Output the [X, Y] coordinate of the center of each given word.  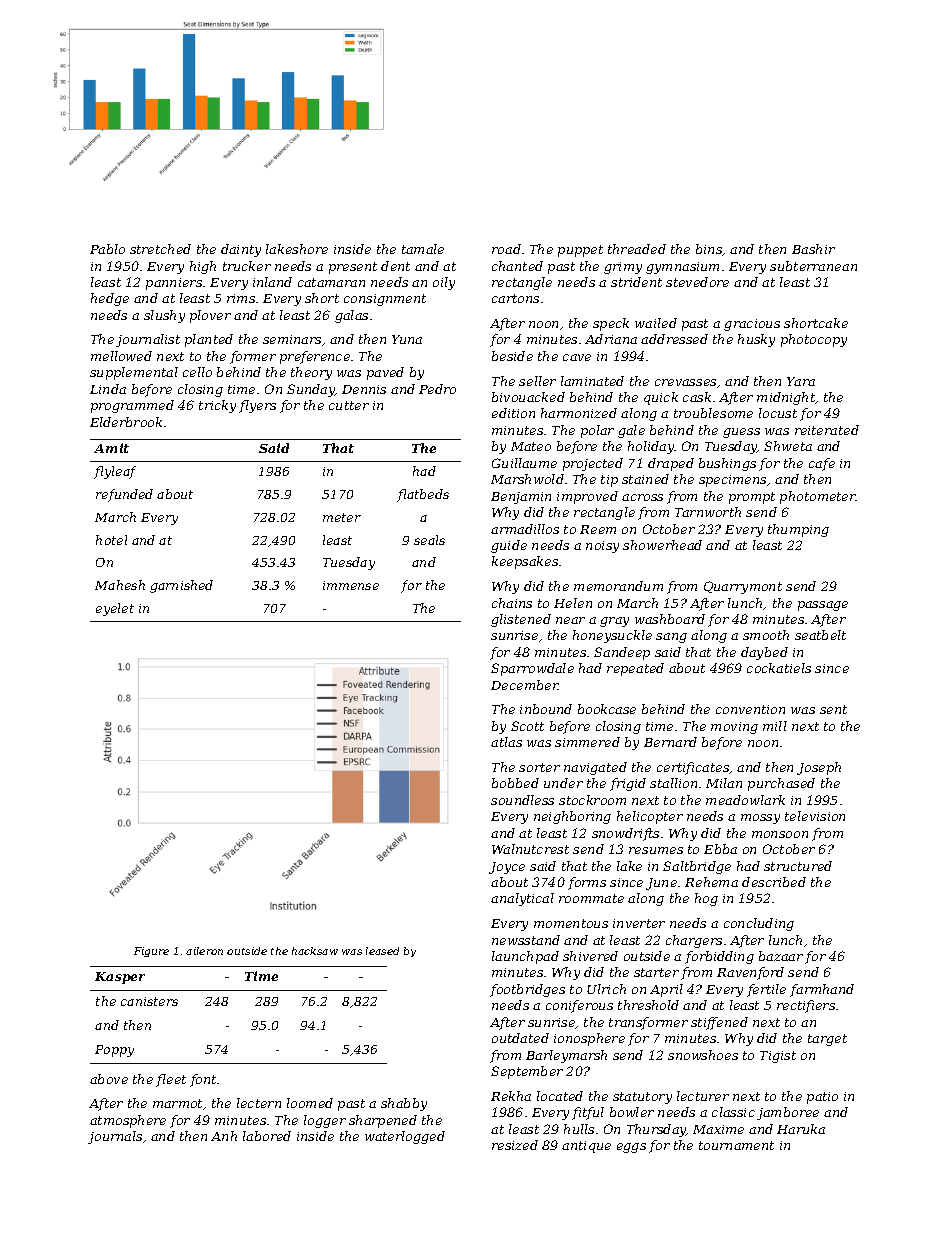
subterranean [813, 266]
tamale [423, 249]
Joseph [819, 768]
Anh [224, 1136]
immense [351, 585]
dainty [241, 250]
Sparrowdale [532, 669]
